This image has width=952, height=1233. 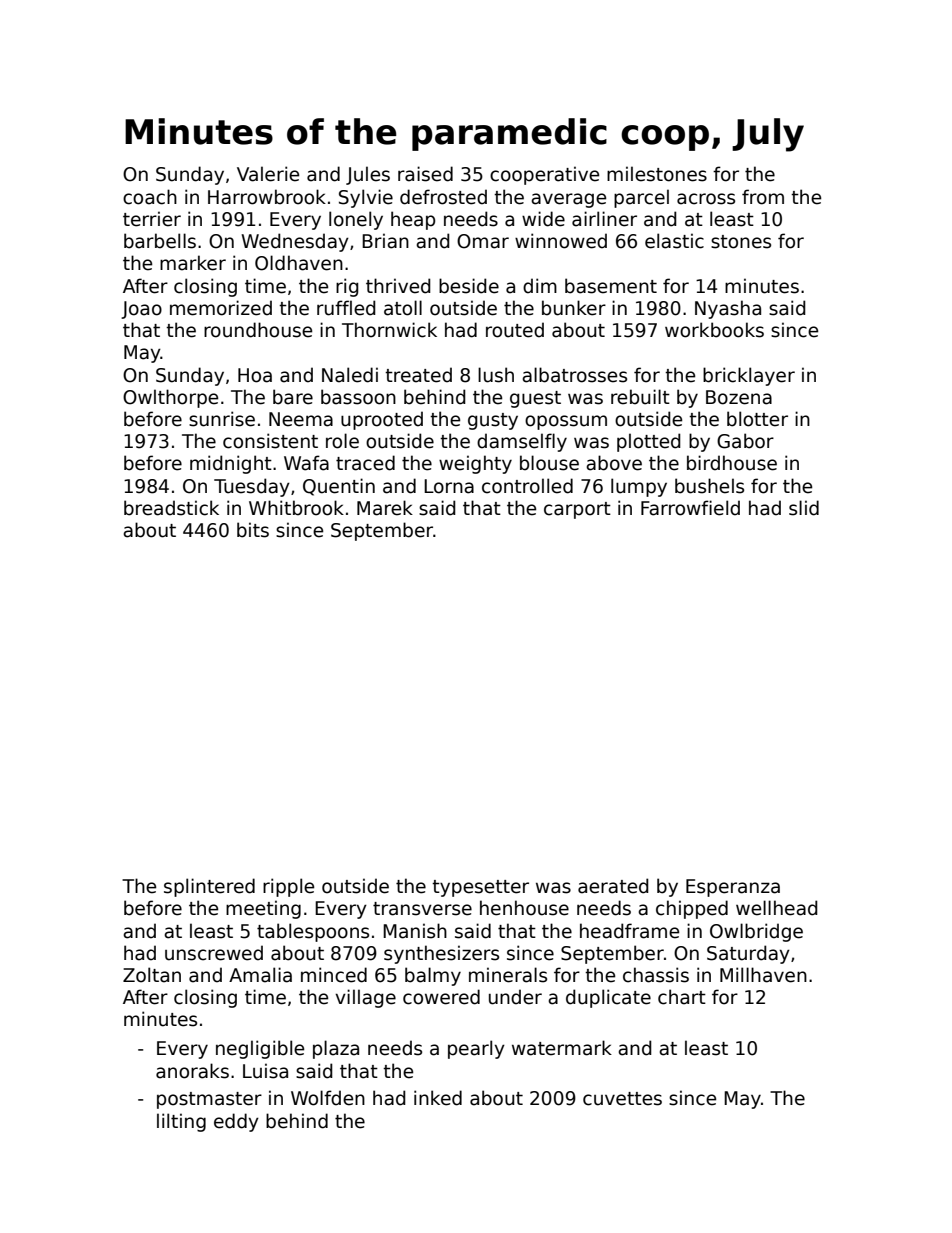 I want to click on Valerie, so click(x=268, y=174).
